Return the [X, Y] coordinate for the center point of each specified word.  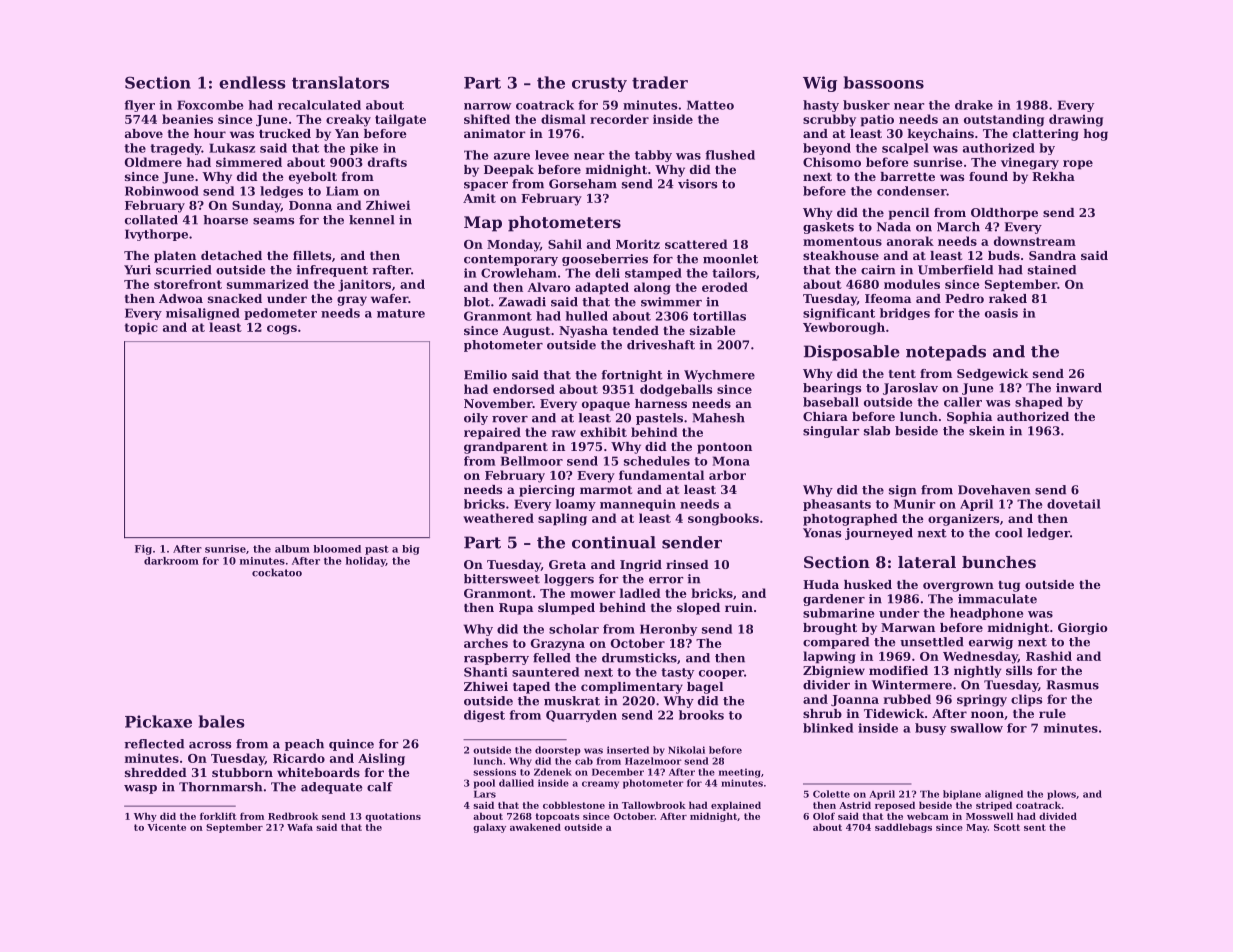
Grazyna [558, 645]
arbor [727, 475]
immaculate [997, 599]
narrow [488, 106]
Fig [143, 550]
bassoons [884, 82]
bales [221, 721]
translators [340, 82]
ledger [1048, 534]
